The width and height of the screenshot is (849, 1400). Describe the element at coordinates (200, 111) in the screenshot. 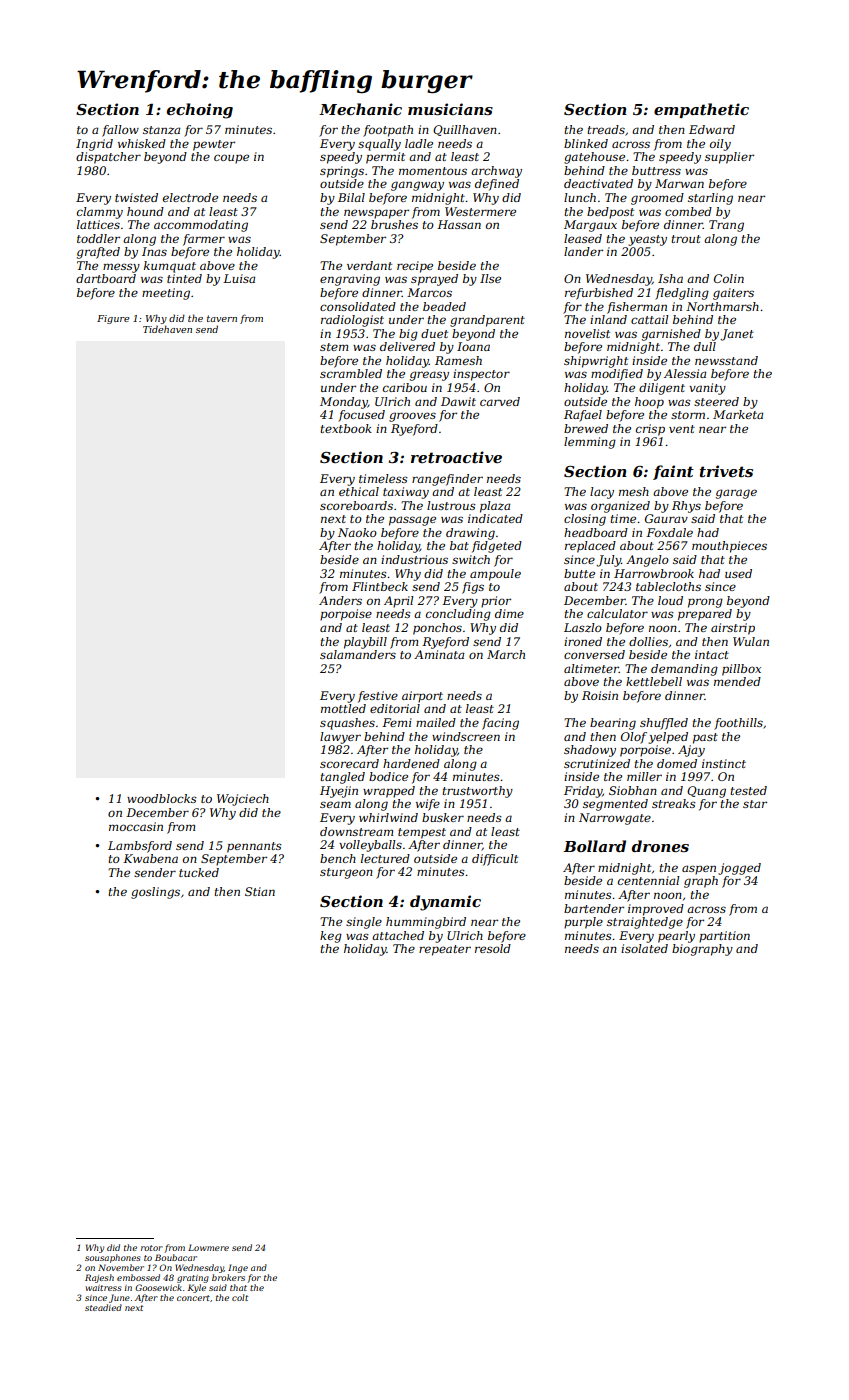

I see `echoing` at that location.
